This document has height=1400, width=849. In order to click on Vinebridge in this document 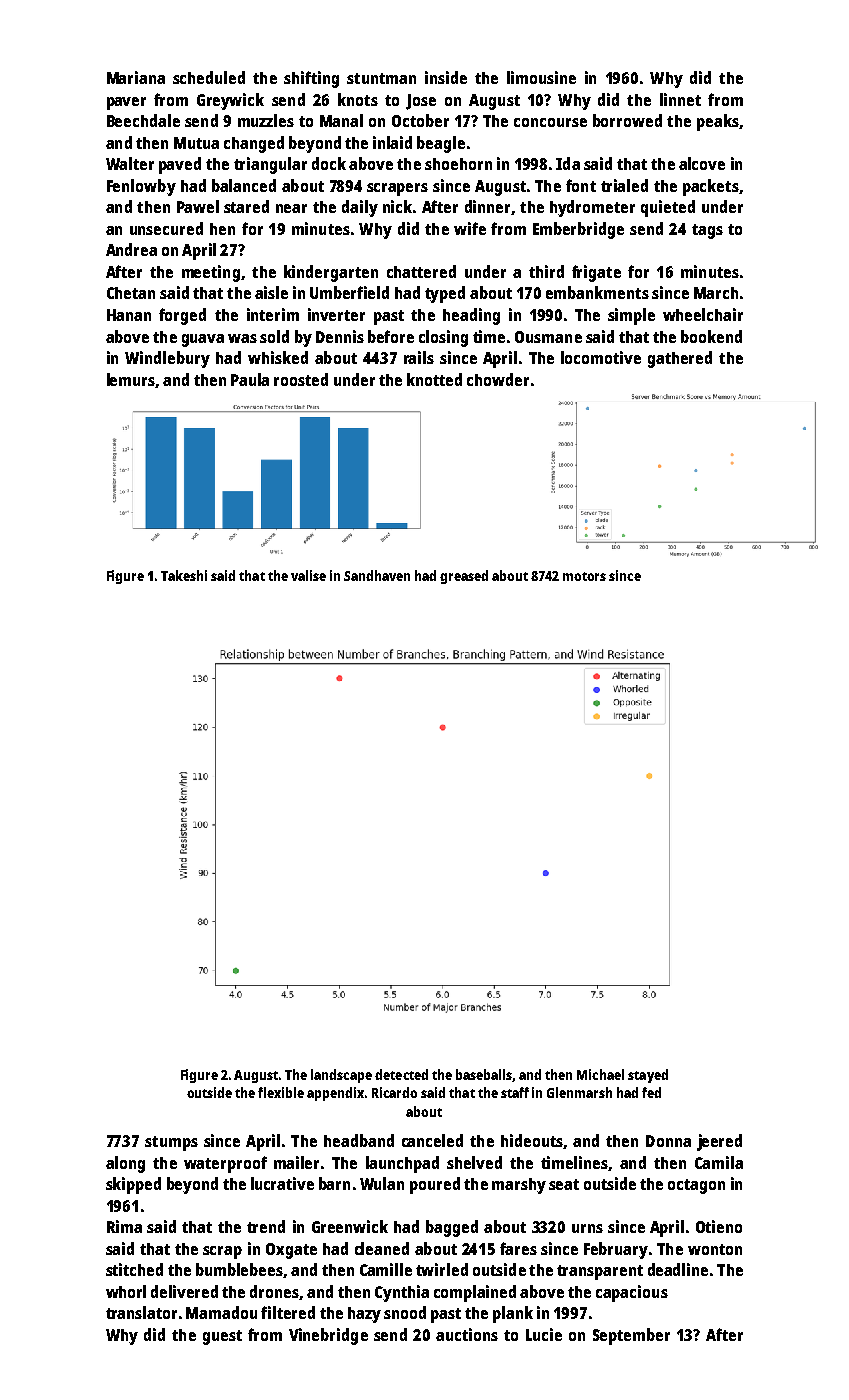, I will do `click(328, 1336)`.
